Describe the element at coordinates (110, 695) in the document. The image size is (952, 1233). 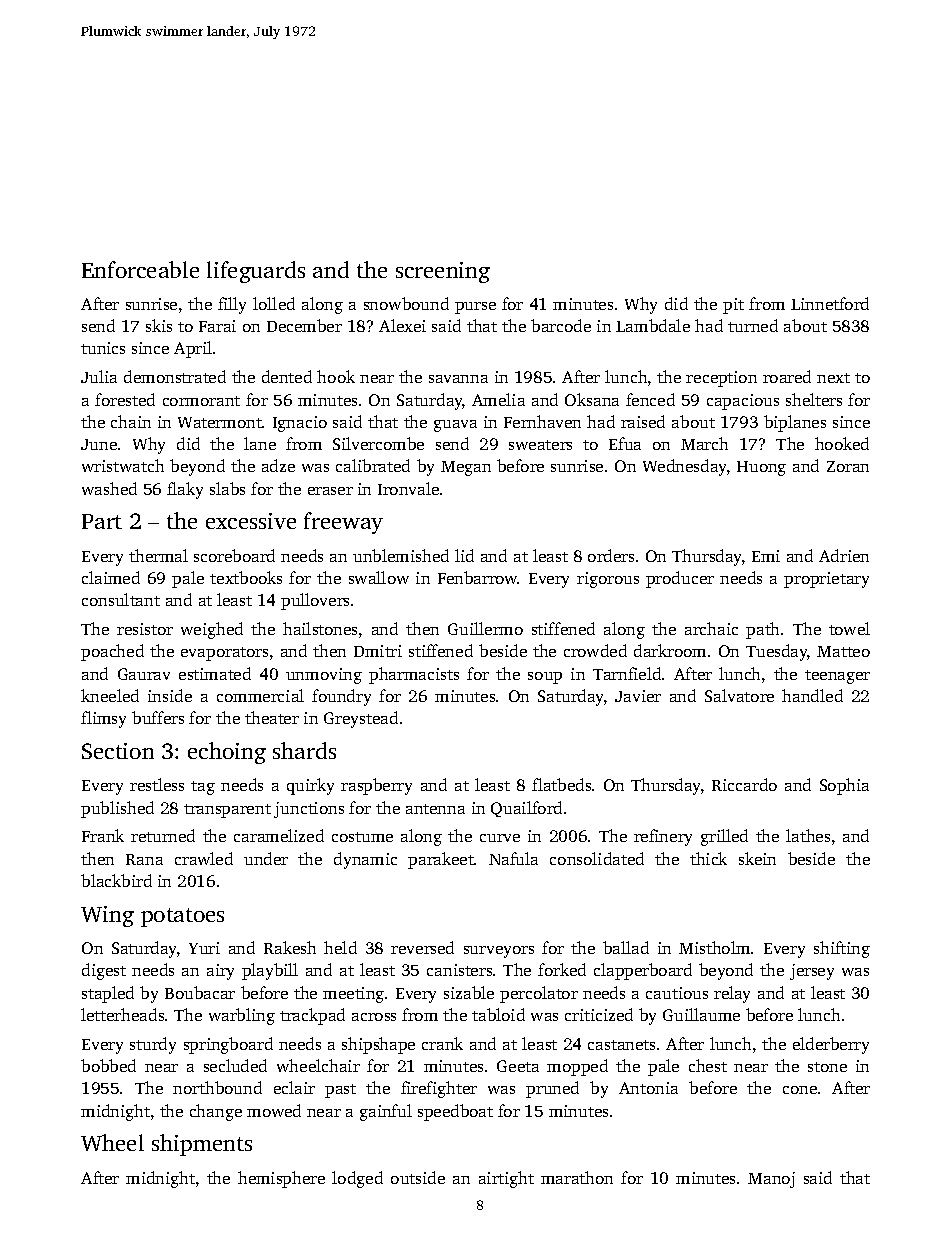
I see `kneeled` at that location.
